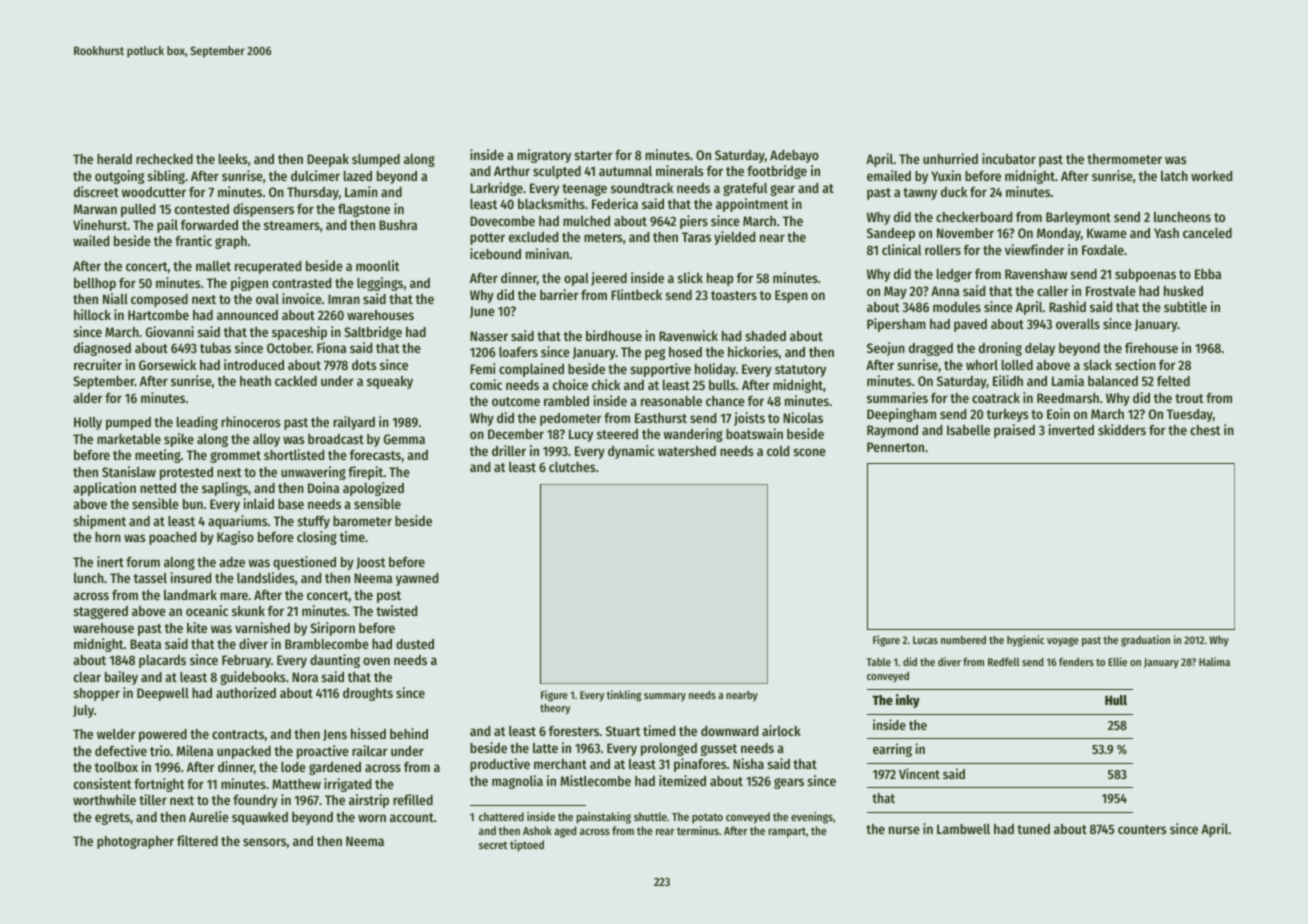  I want to click on Taras, so click(696, 237).
